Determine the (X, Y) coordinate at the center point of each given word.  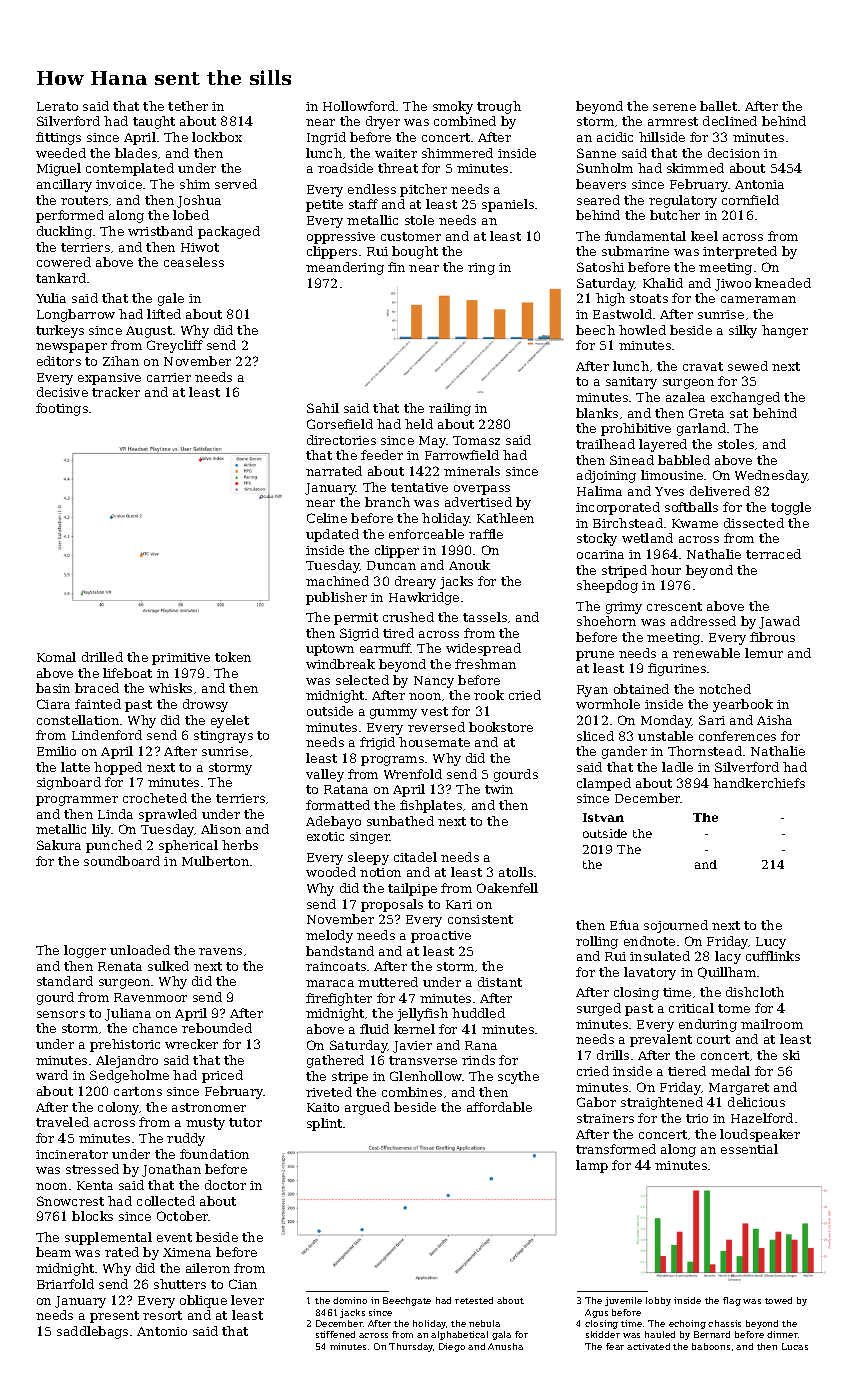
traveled (62, 1122)
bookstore (501, 727)
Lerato (57, 106)
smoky (453, 107)
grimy (624, 608)
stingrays (223, 737)
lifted (164, 314)
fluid (374, 1029)
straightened (662, 1103)
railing (450, 409)
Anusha (505, 1346)
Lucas (795, 1346)
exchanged (745, 398)
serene (674, 107)
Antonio (162, 1331)
